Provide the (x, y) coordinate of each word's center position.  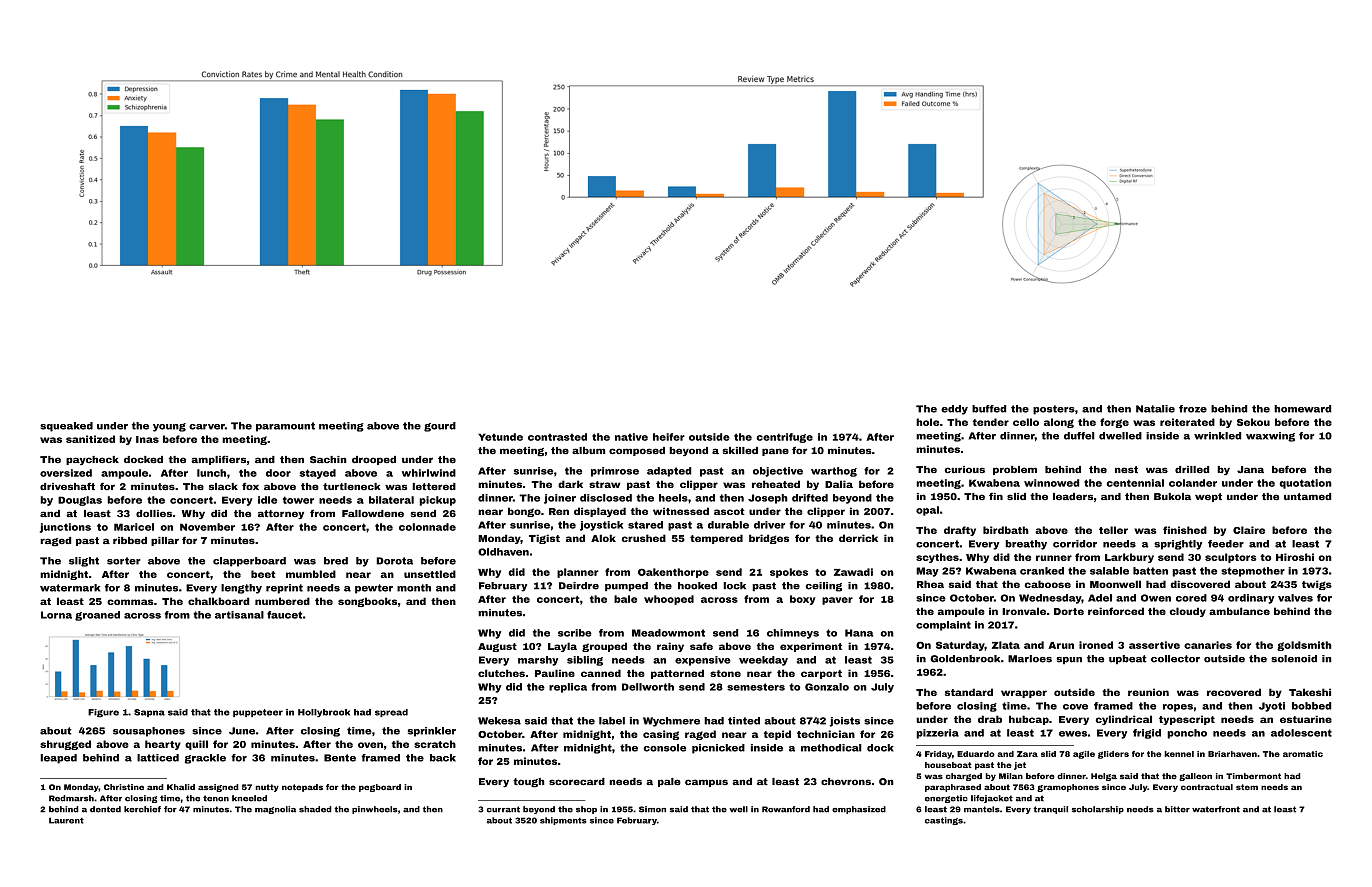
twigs (1317, 585)
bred (336, 561)
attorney (281, 514)
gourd (440, 427)
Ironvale (1024, 611)
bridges (769, 539)
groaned (97, 616)
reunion (1148, 692)
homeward (1302, 409)
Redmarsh (71, 798)
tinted (744, 721)
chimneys (793, 634)
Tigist (544, 539)
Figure (103, 713)
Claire (1249, 530)
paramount (285, 427)
